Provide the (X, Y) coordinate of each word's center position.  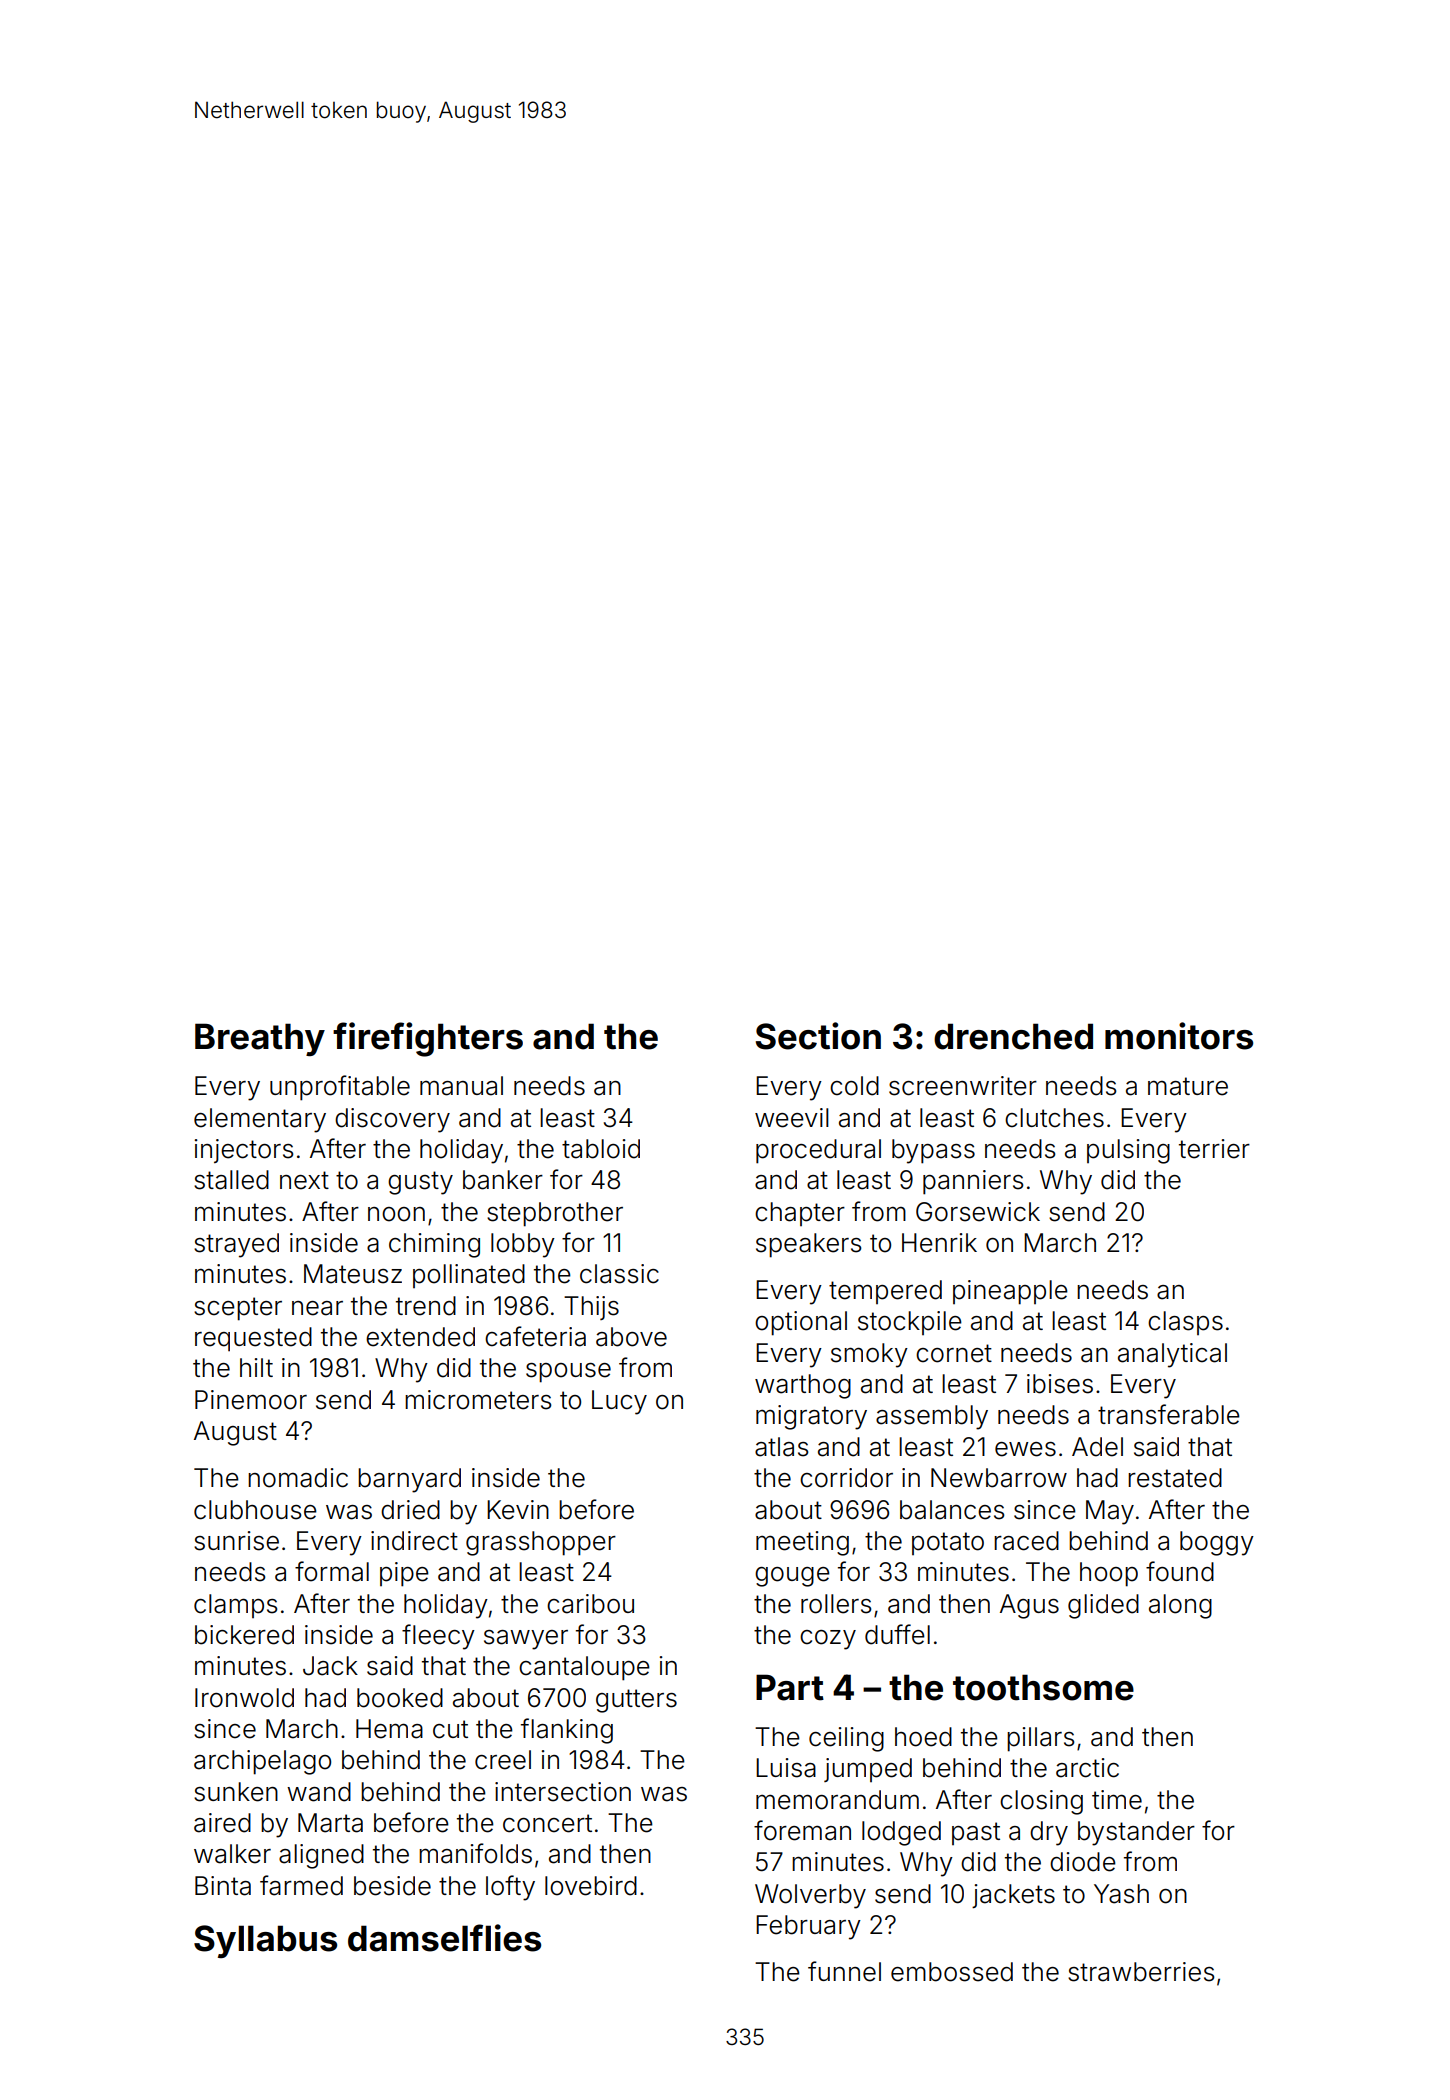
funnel (844, 1971)
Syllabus (265, 1941)
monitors (1179, 1036)
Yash (1121, 1894)
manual (461, 1086)
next (304, 1180)
